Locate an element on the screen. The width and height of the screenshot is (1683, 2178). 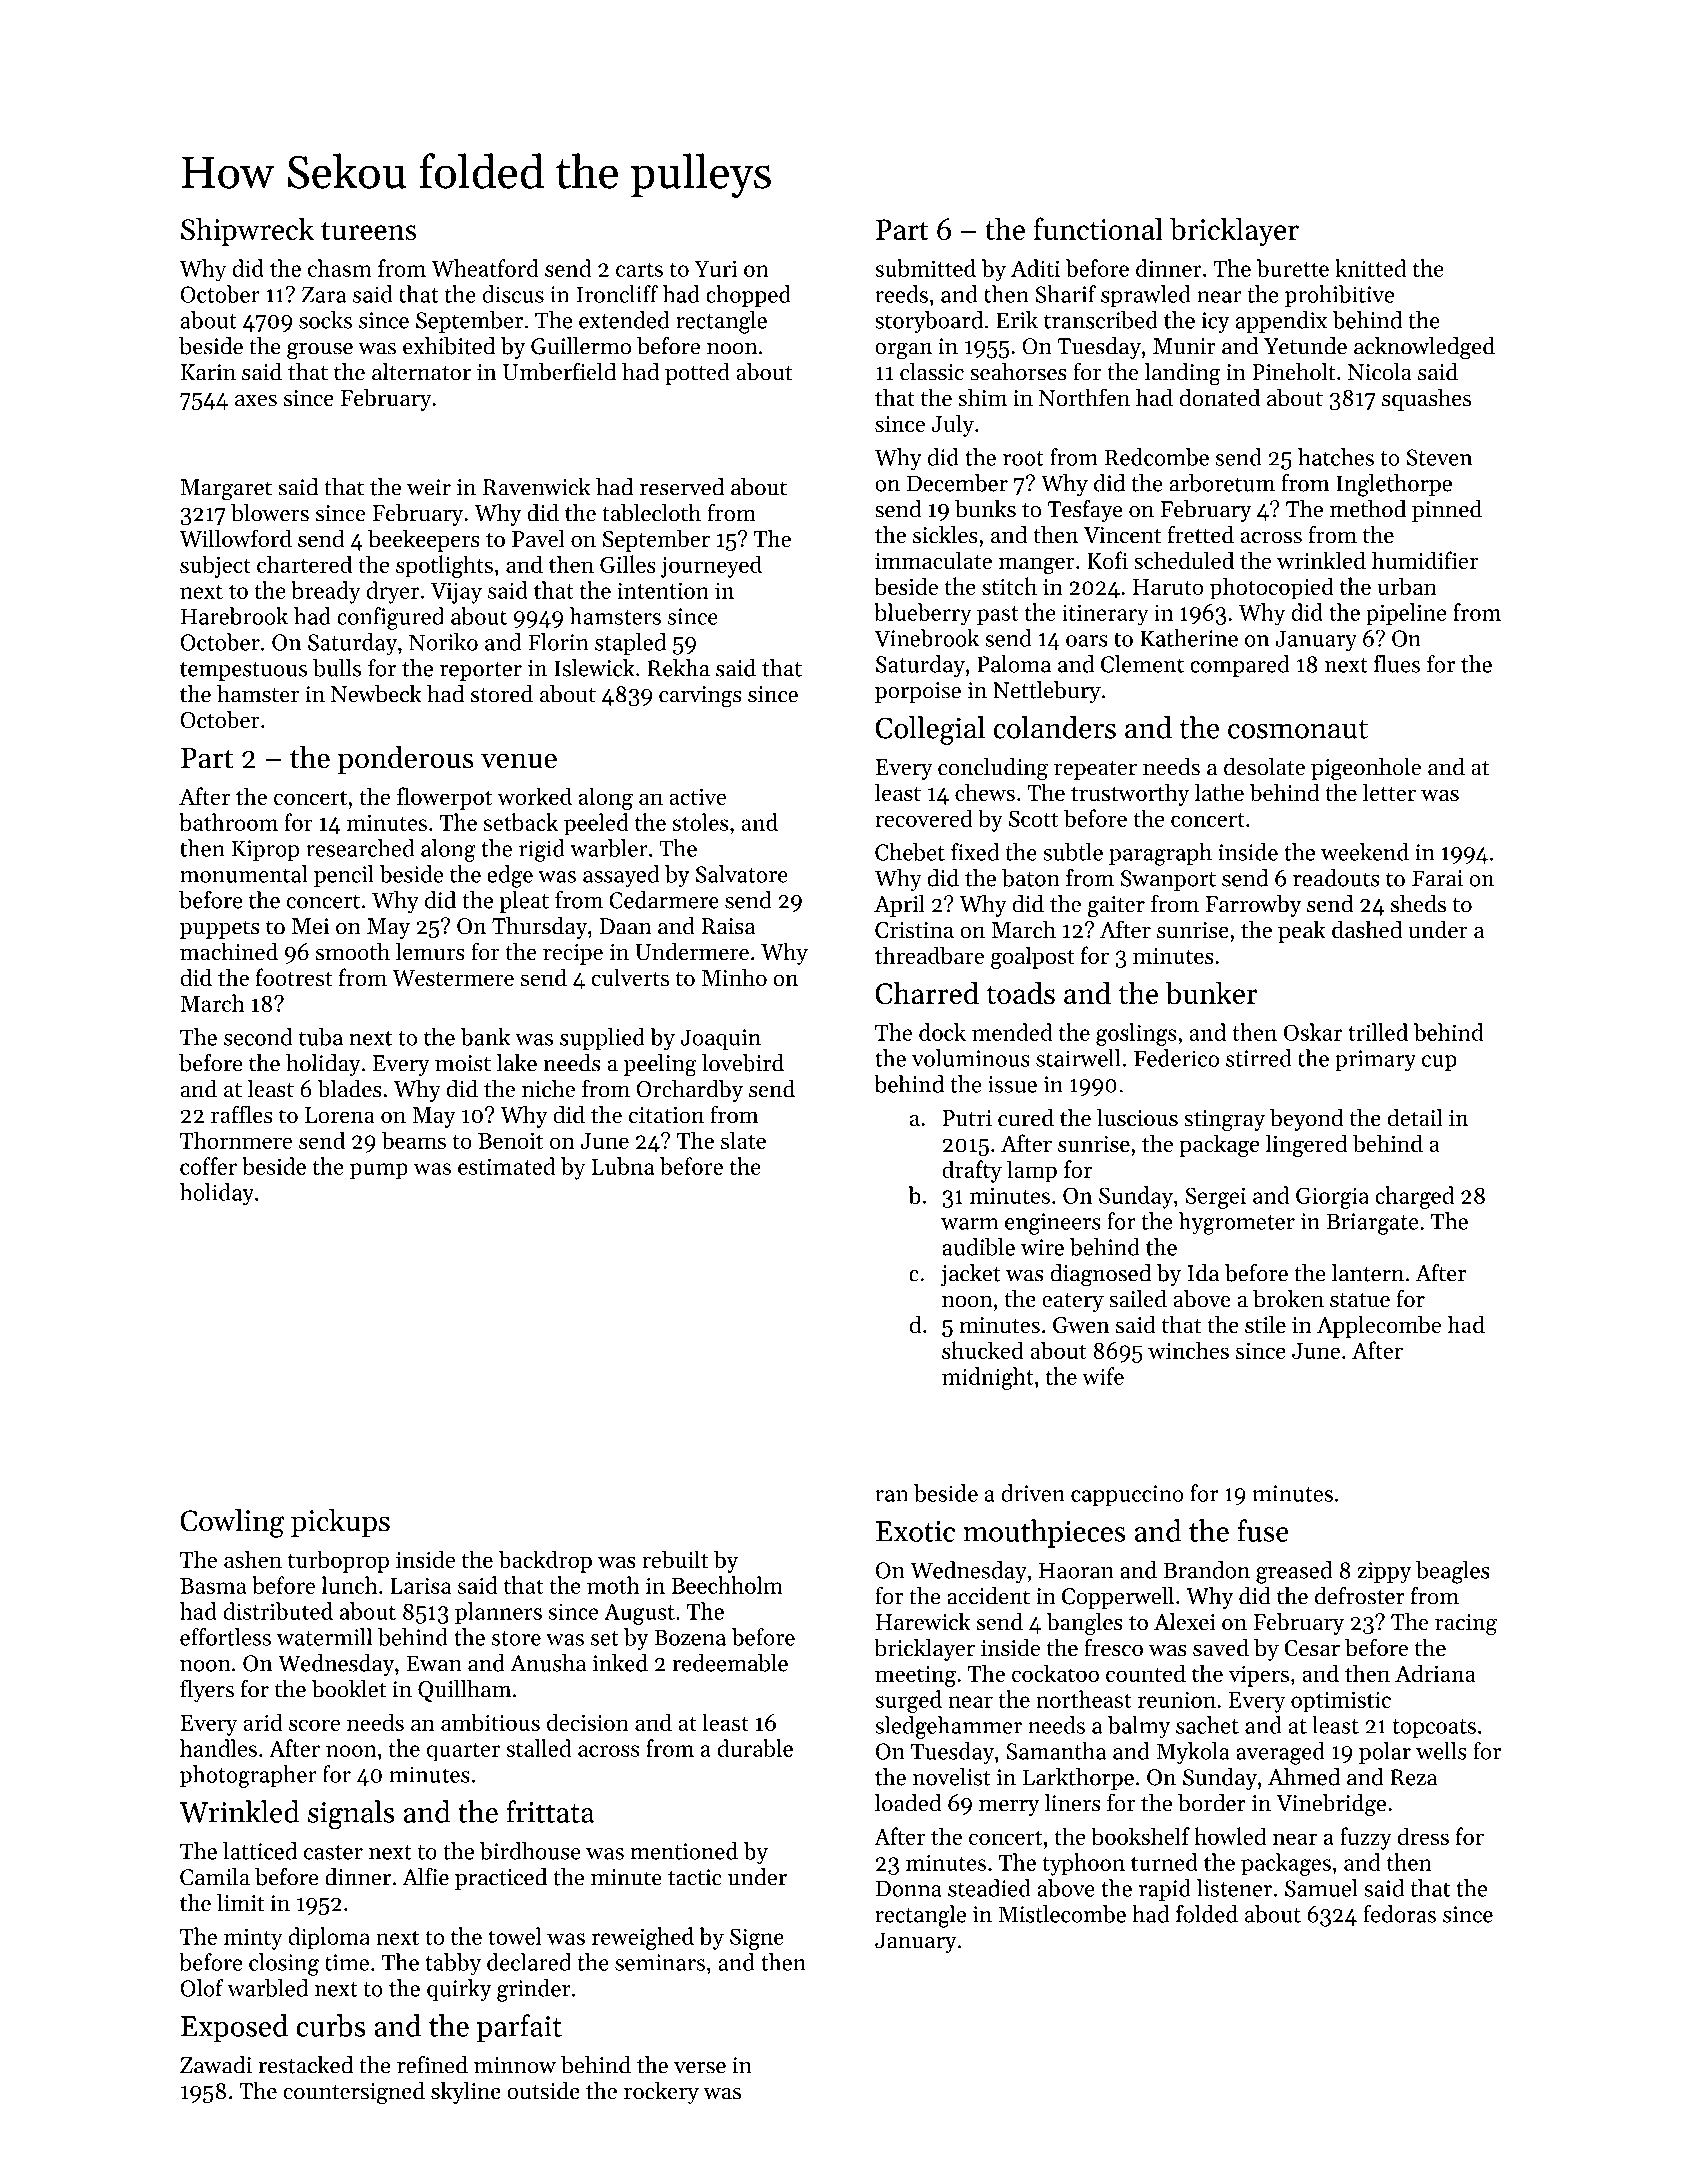
Lubna is located at coordinates (622, 1166).
